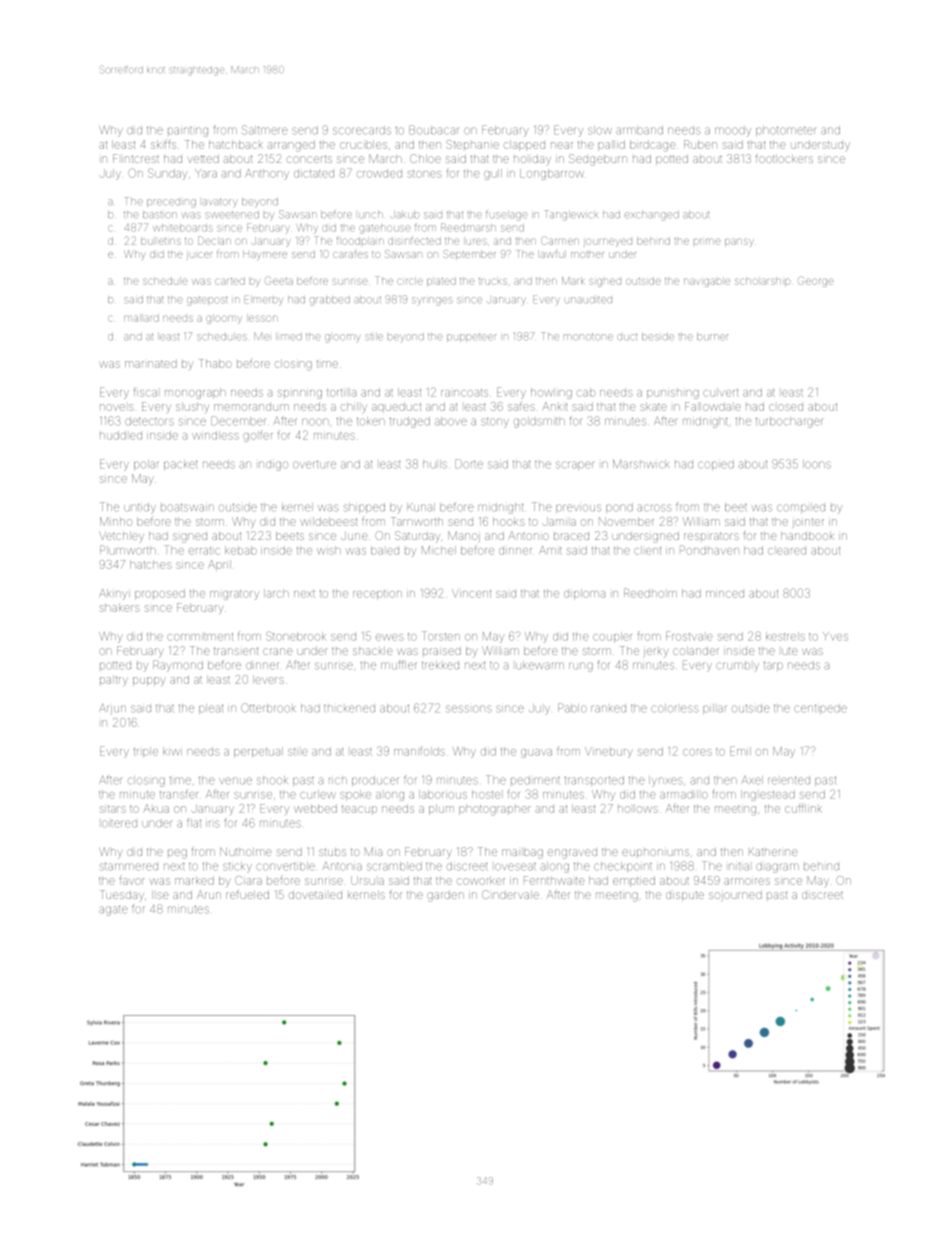  Describe the element at coordinates (425, 174) in the screenshot. I see `stones` at that location.
